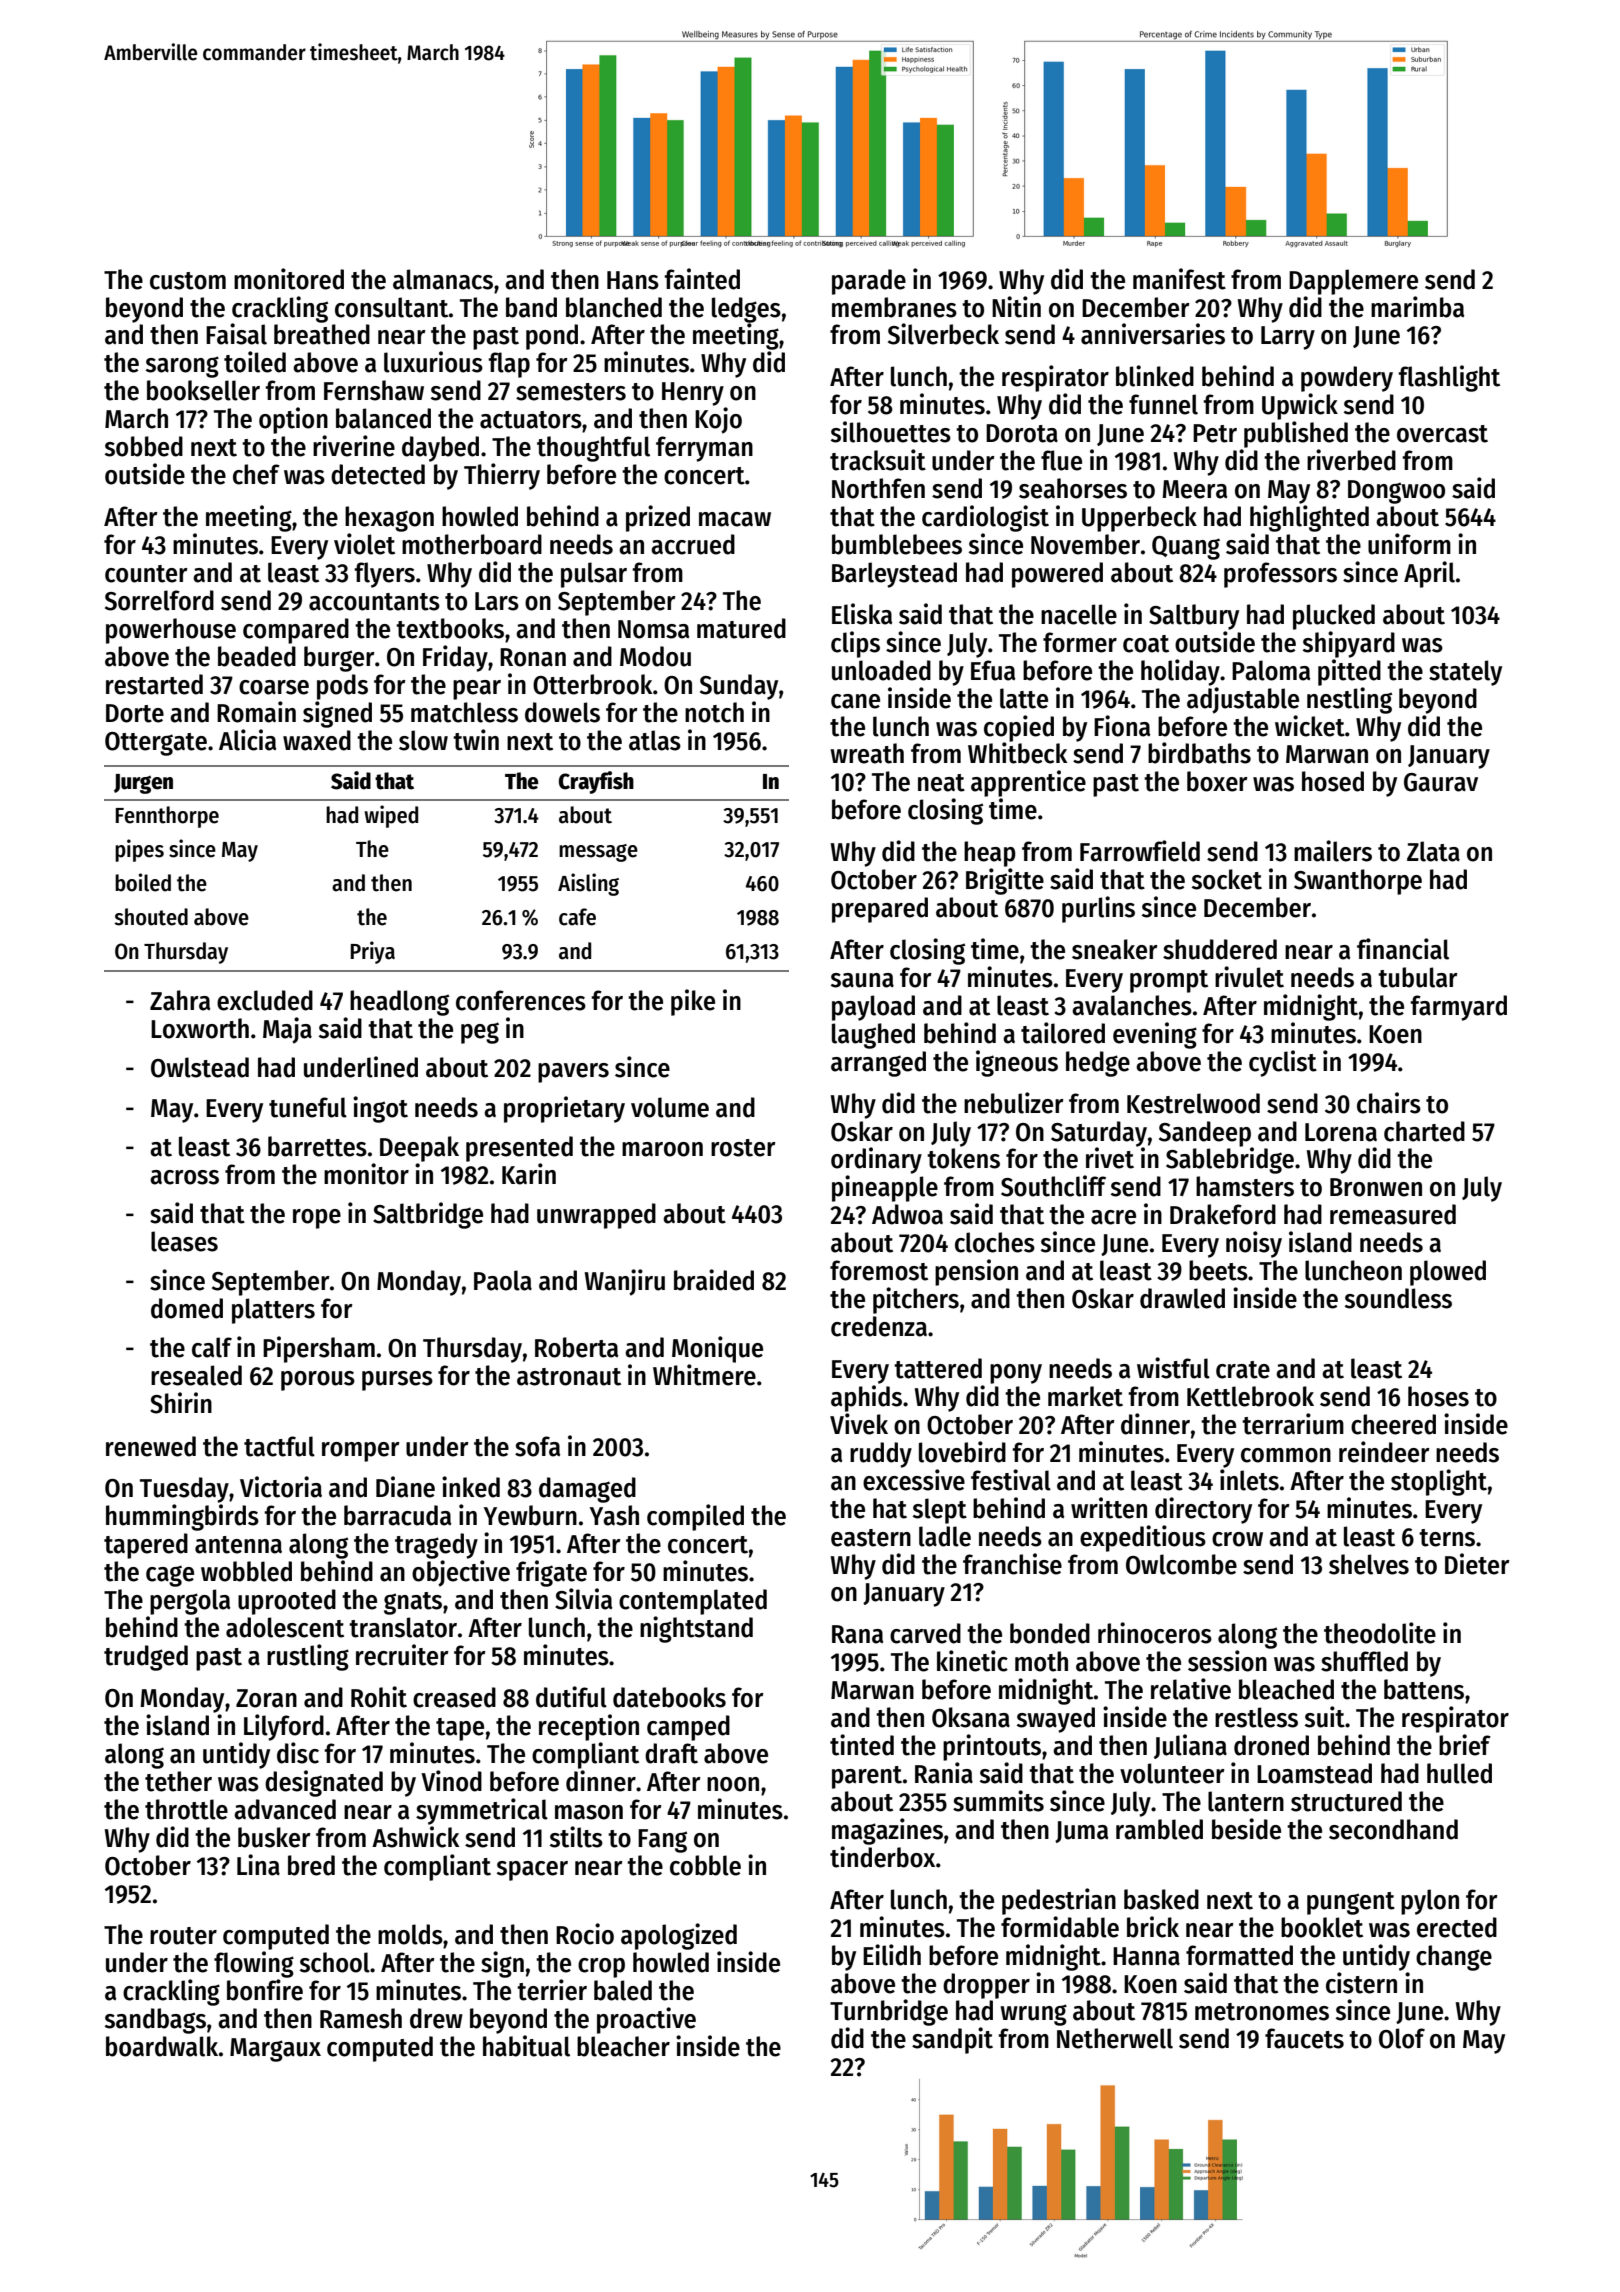  I want to click on blanched, so click(614, 307).
